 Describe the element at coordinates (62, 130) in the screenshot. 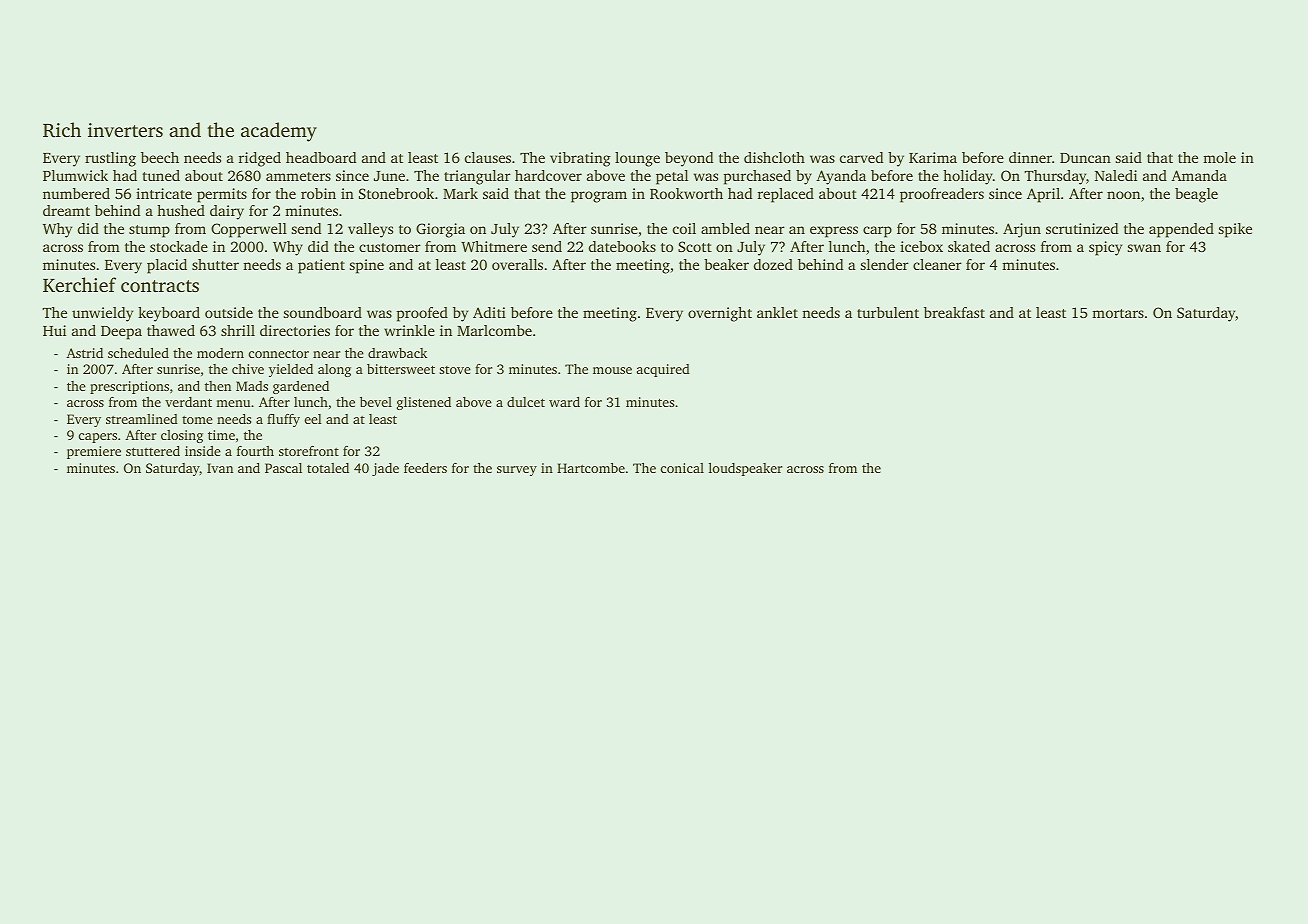

I see `Rich` at that location.
